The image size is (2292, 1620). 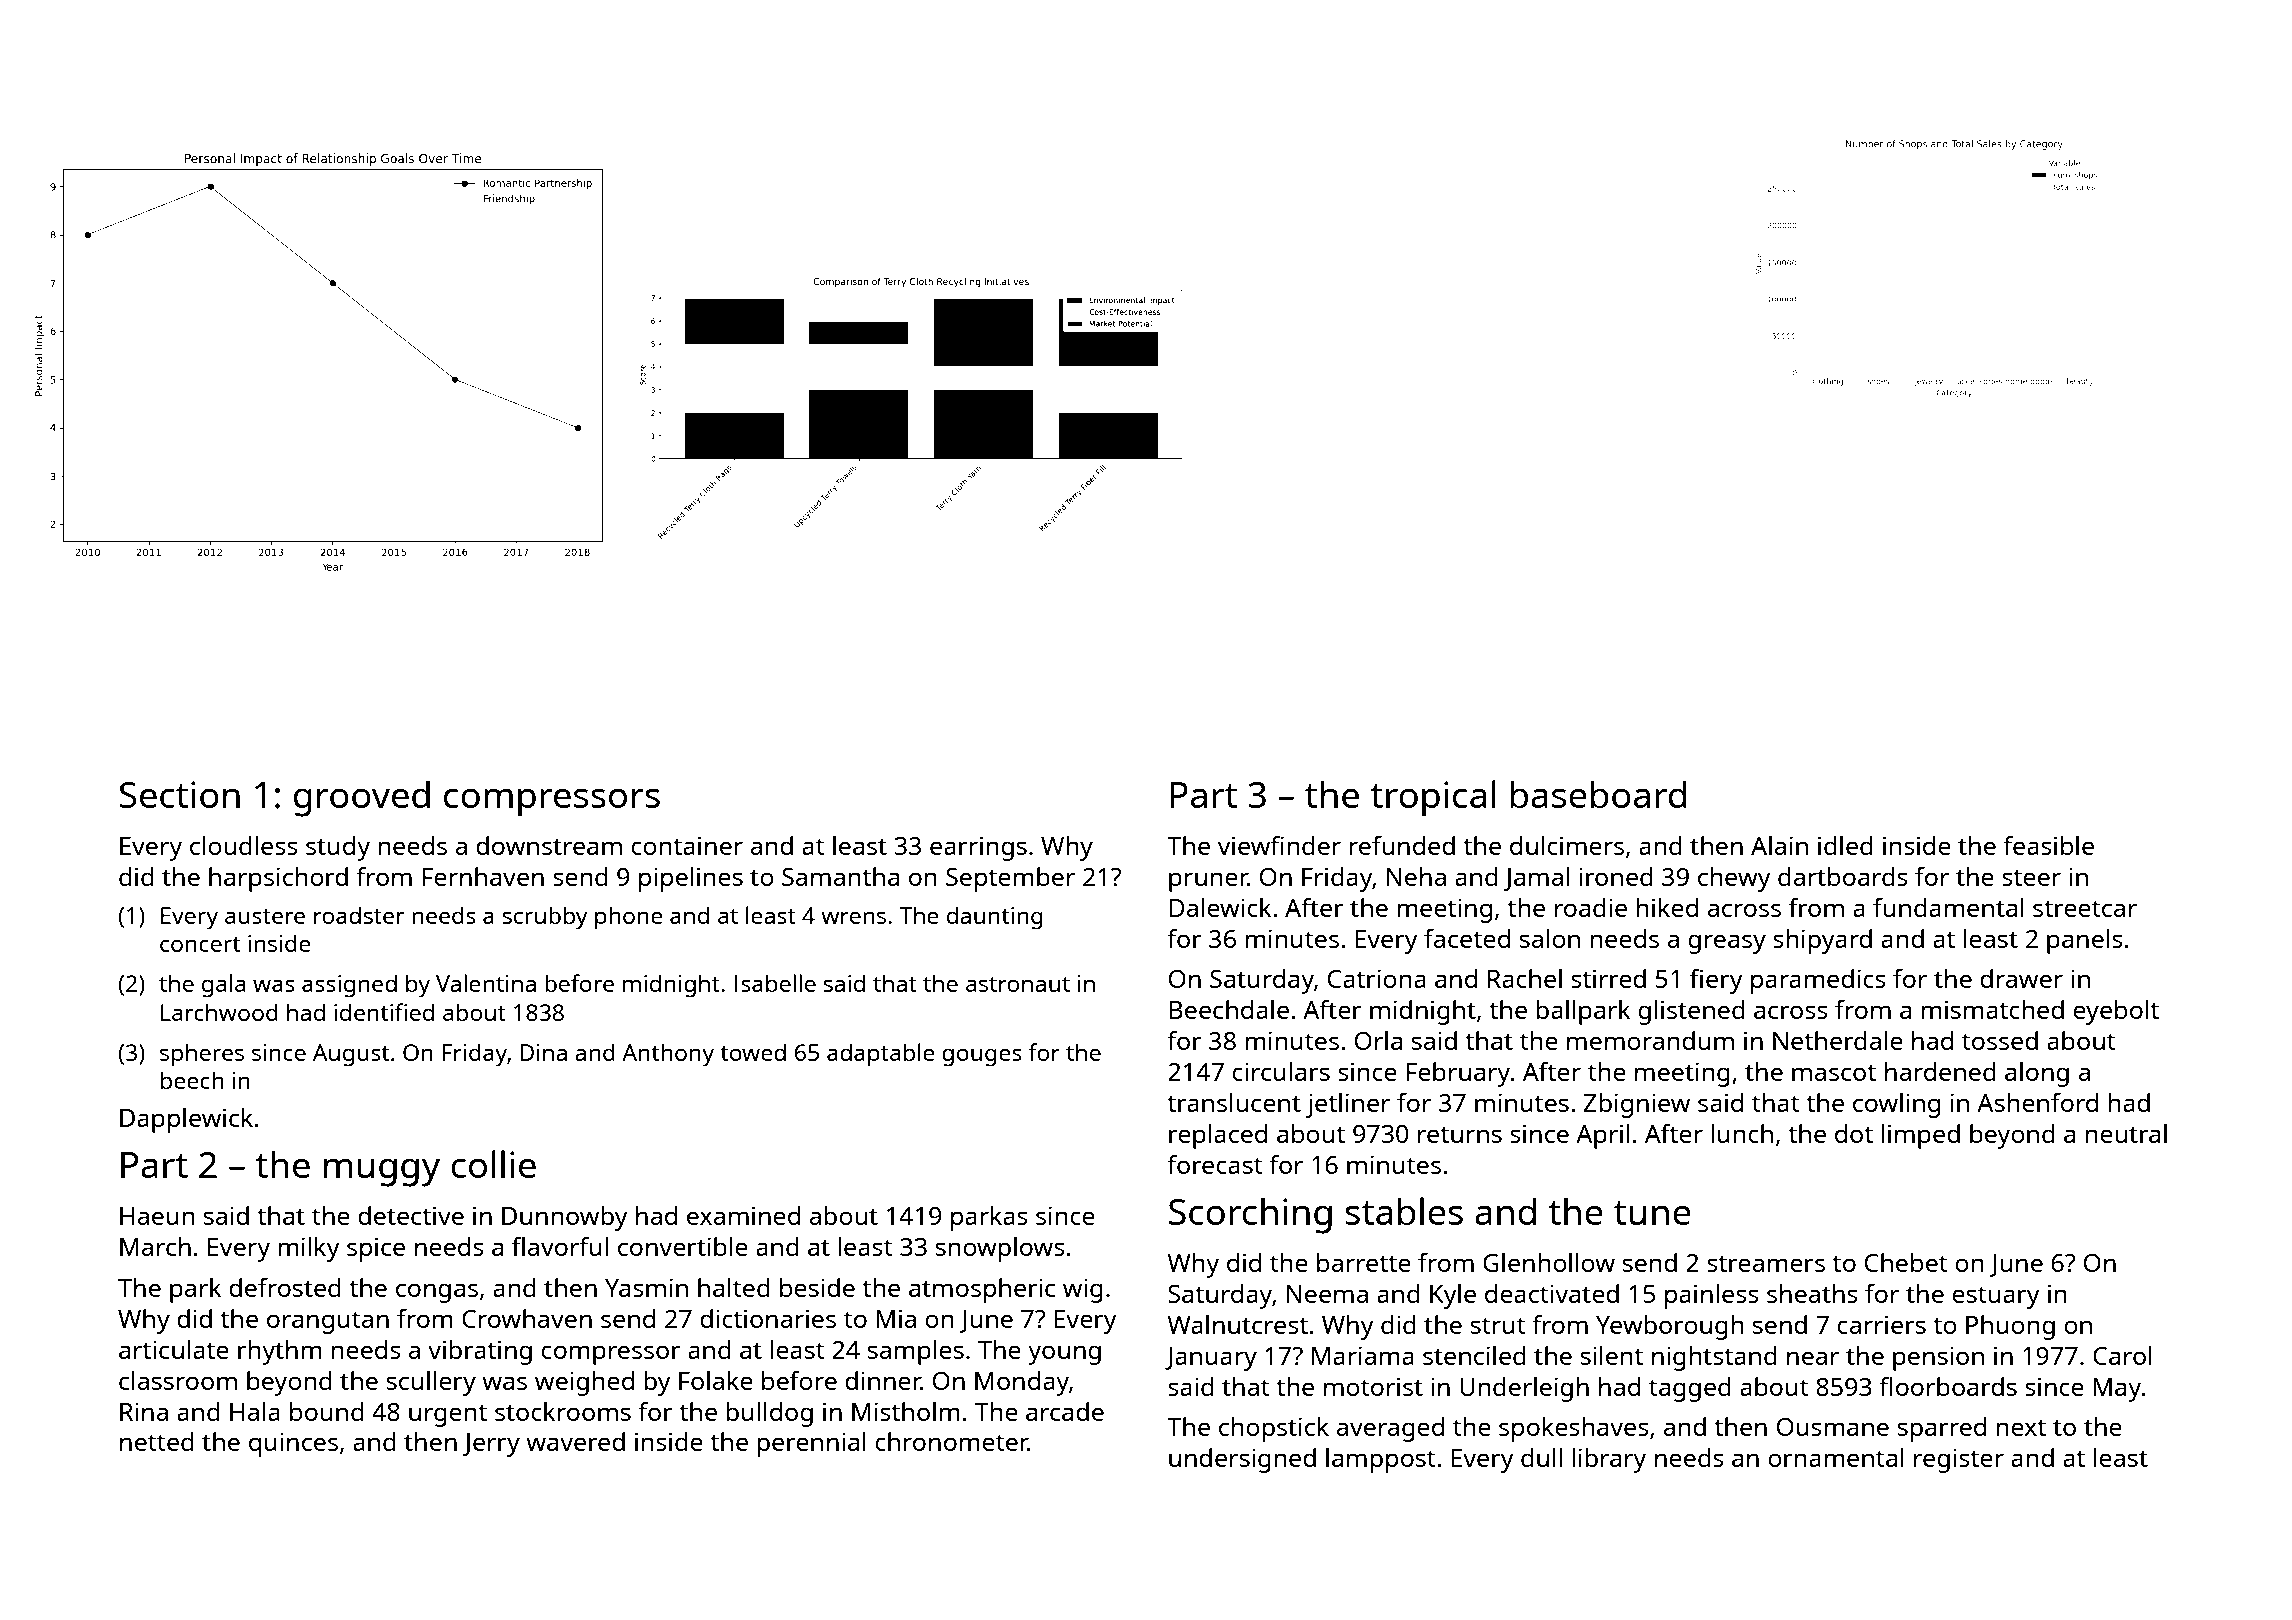 What do you see at coordinates (1734, 879) in the image?
I see `chewy` at bounding box center [1734, 879].
